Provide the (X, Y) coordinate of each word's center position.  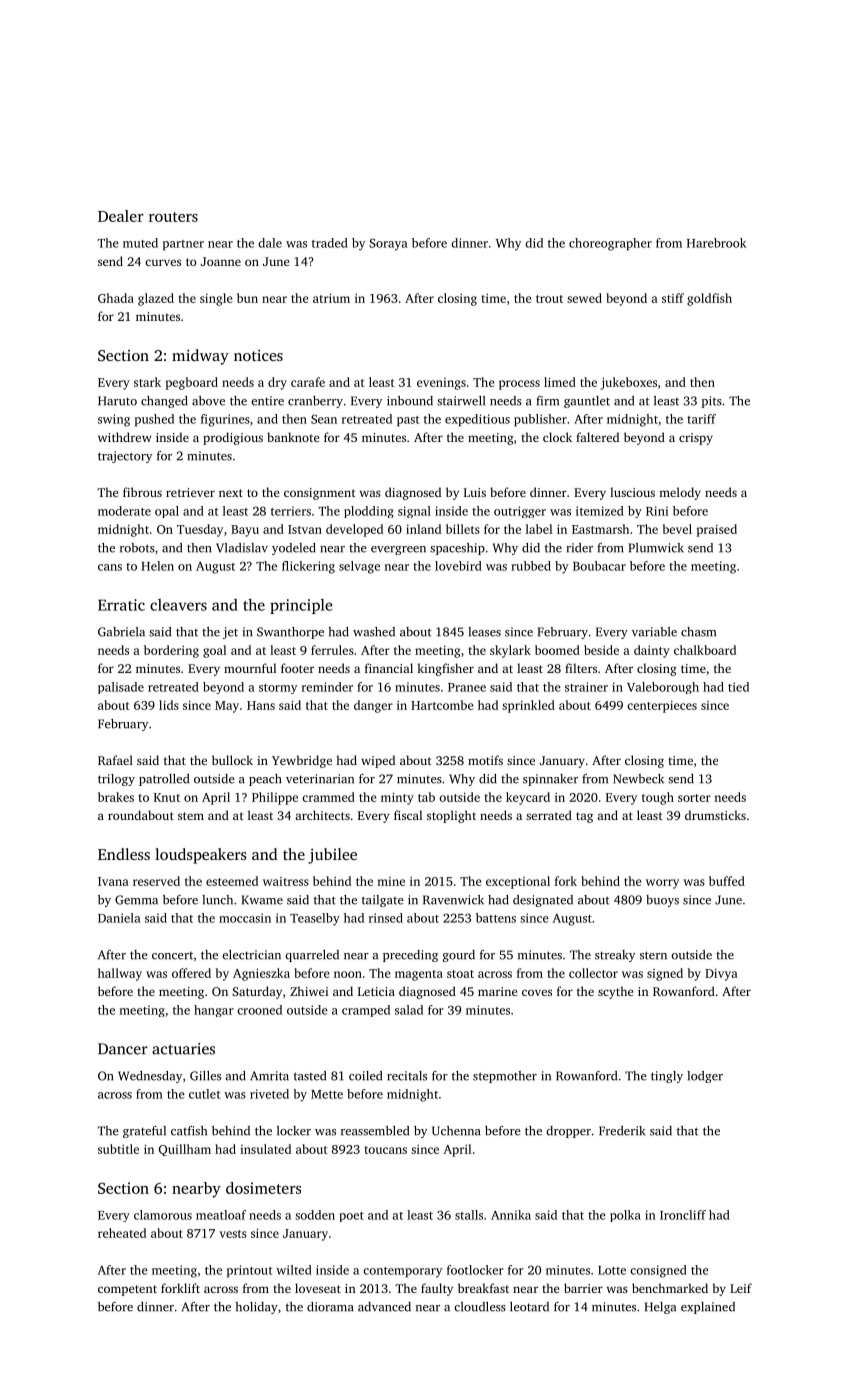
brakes (116, 797)
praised (716, 530)
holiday (256, 1308)
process (519, 385)
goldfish (709, 299)
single (216, 299)
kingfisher (445, 669)
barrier (583, 1288)
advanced (384, 1307)
